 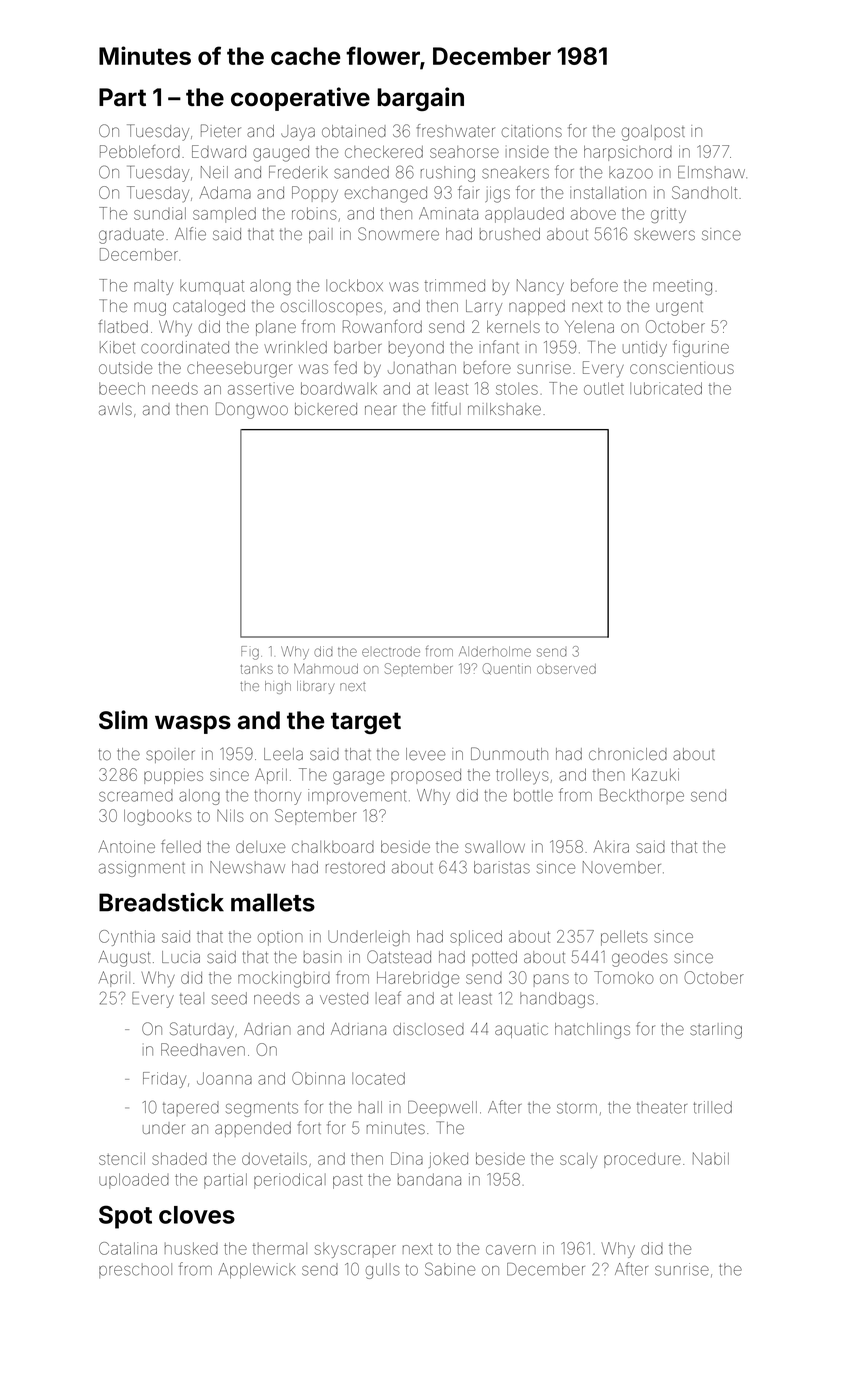 I want to click on electrode, so click(x=391, y=652).
